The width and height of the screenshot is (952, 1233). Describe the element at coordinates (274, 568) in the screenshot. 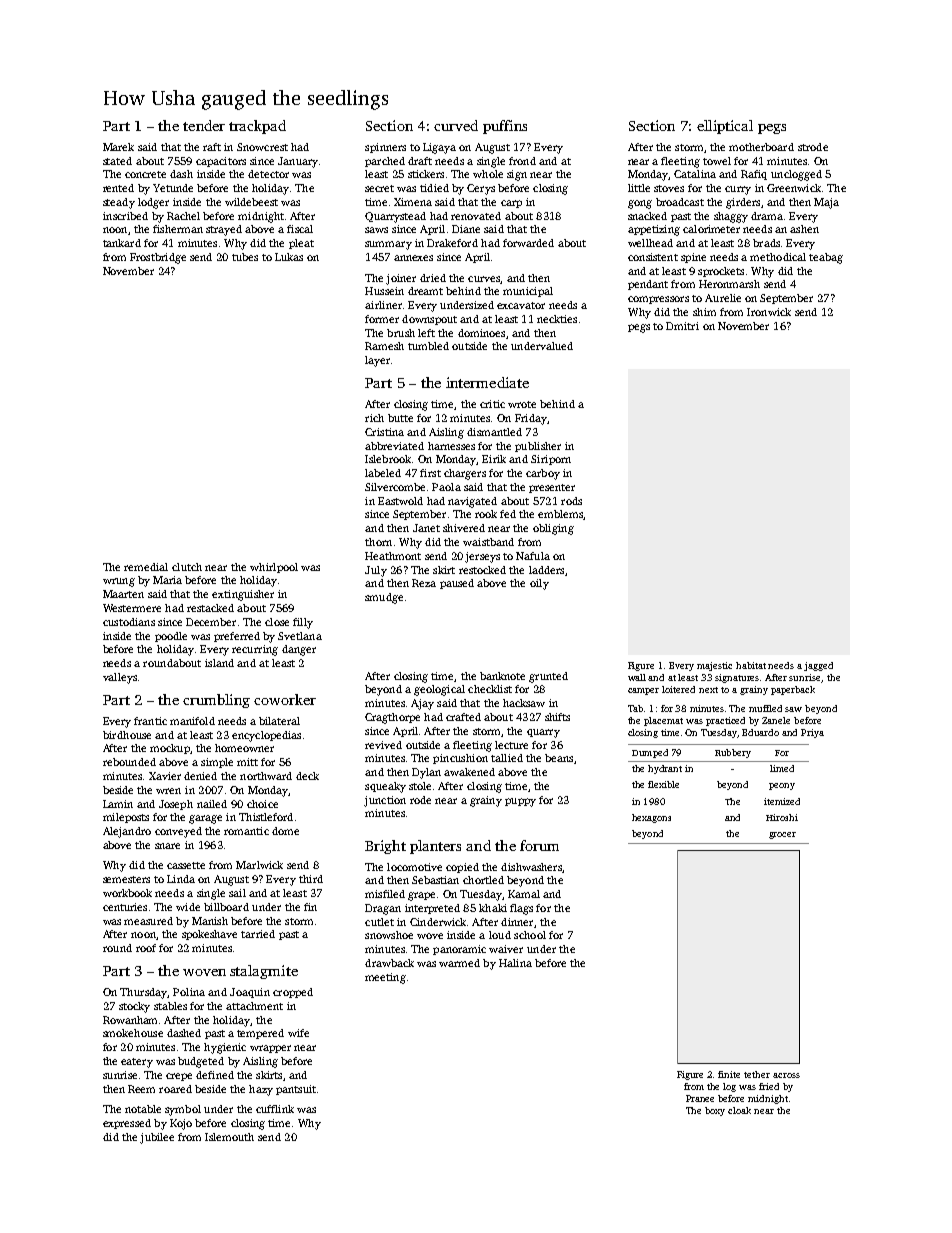

I see `whirlpool` at that location.
